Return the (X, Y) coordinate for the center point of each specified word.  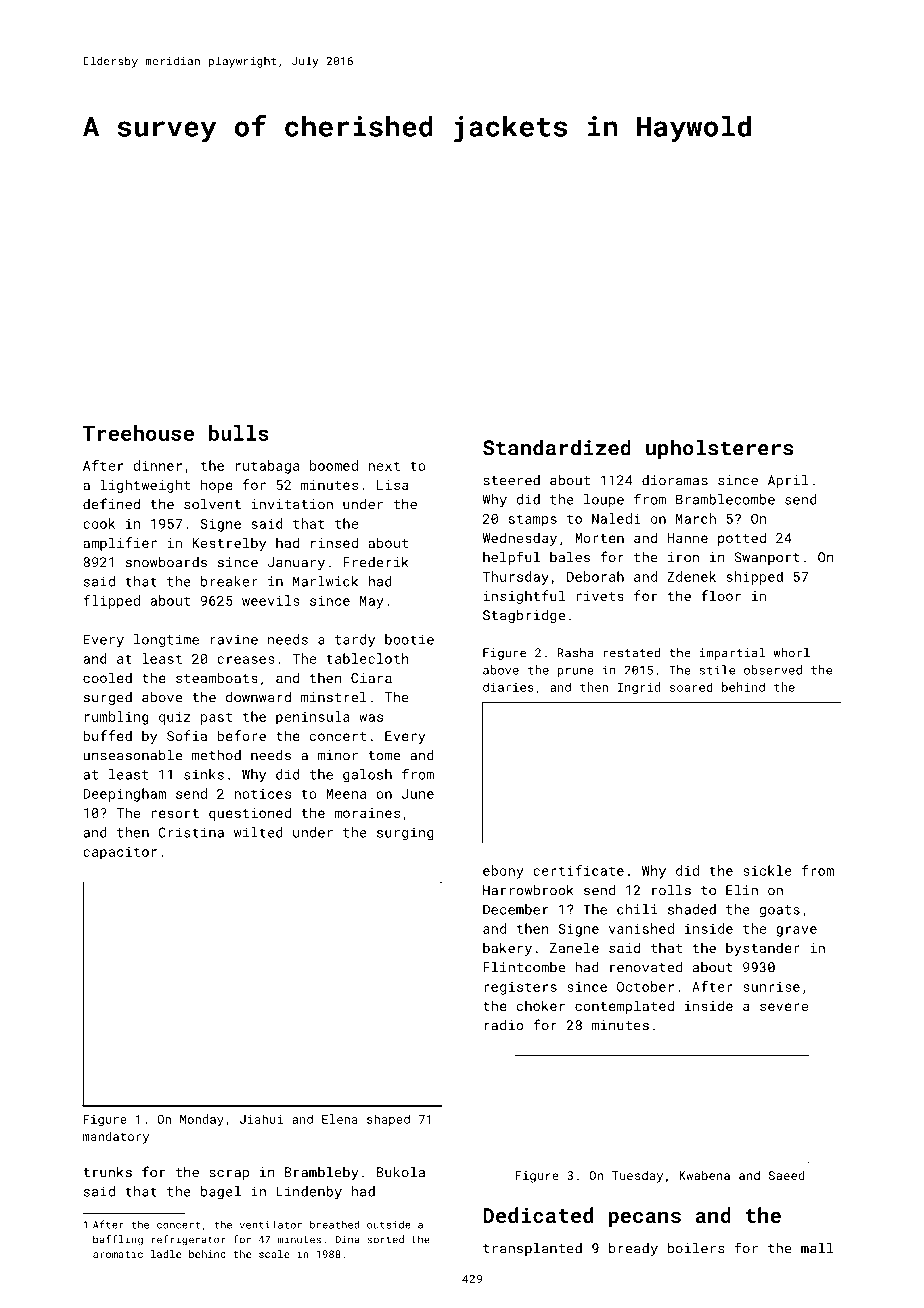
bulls (239, 433)
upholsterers (719, 449)
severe (784, 1007)
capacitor (120, 853)
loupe (604, 501)
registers (520, 988)
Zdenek (691, 576)
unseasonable (132, 755)
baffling (118, 1240)
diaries (508, 687)
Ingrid (638, 688)
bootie (409, 639)
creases (246, 660)
